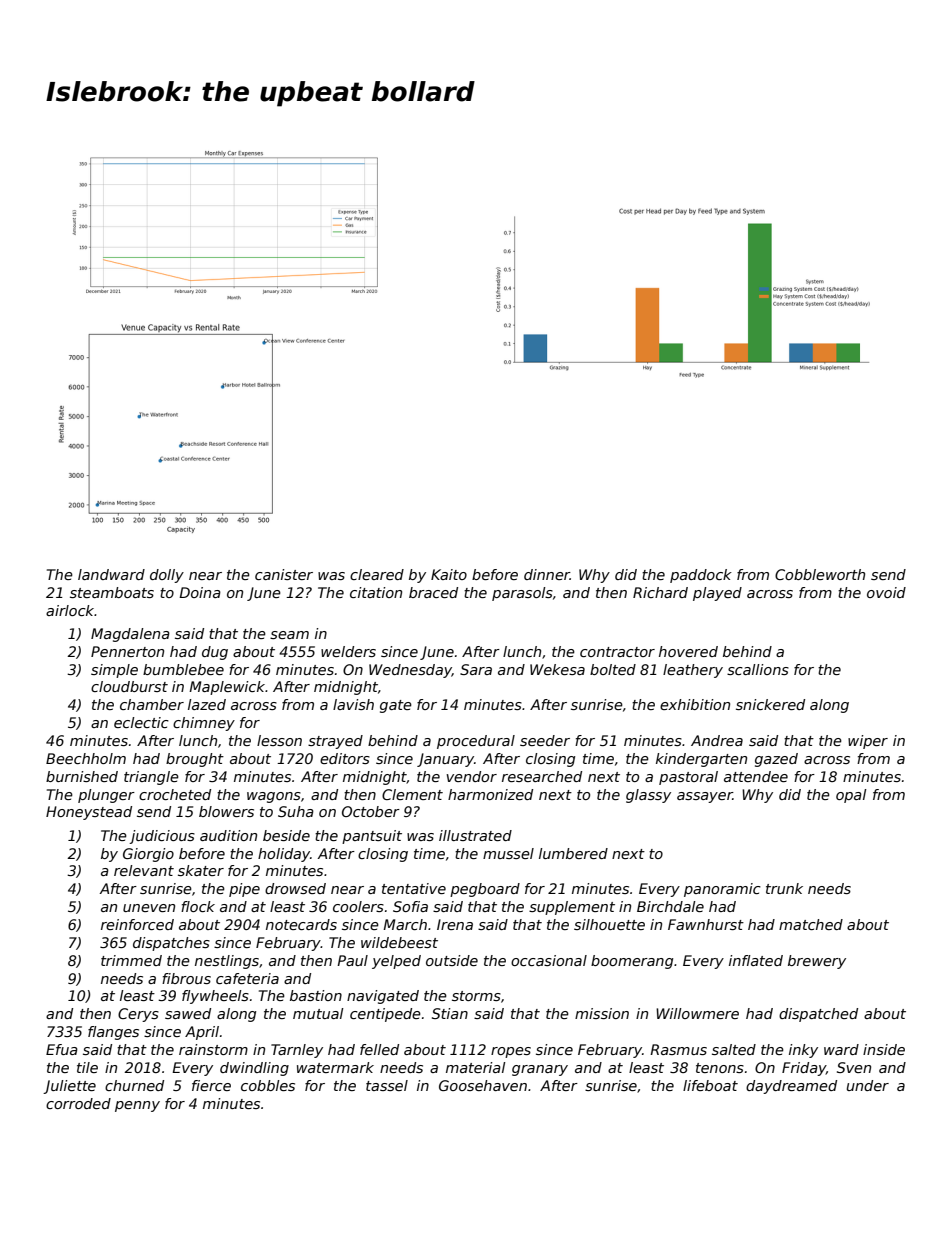 The height and width of the screenshot is (1233, 952). Describe the element at coordinates (137, 1106) in the screenshot. I see `penny` at that location.
